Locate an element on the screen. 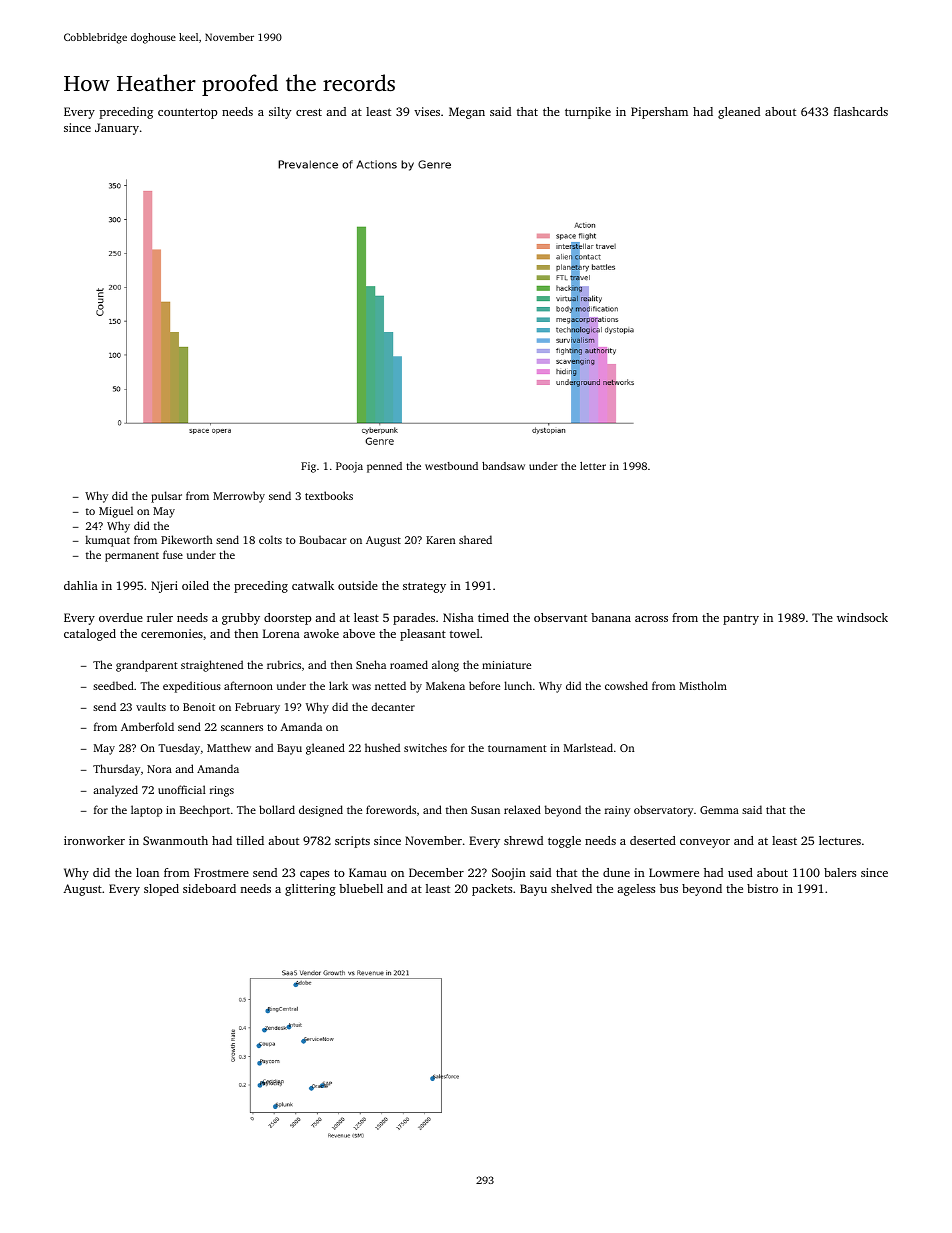 The height and width of the screenshot is (1233, 952). lectures is located at coordinates (840, 840).
